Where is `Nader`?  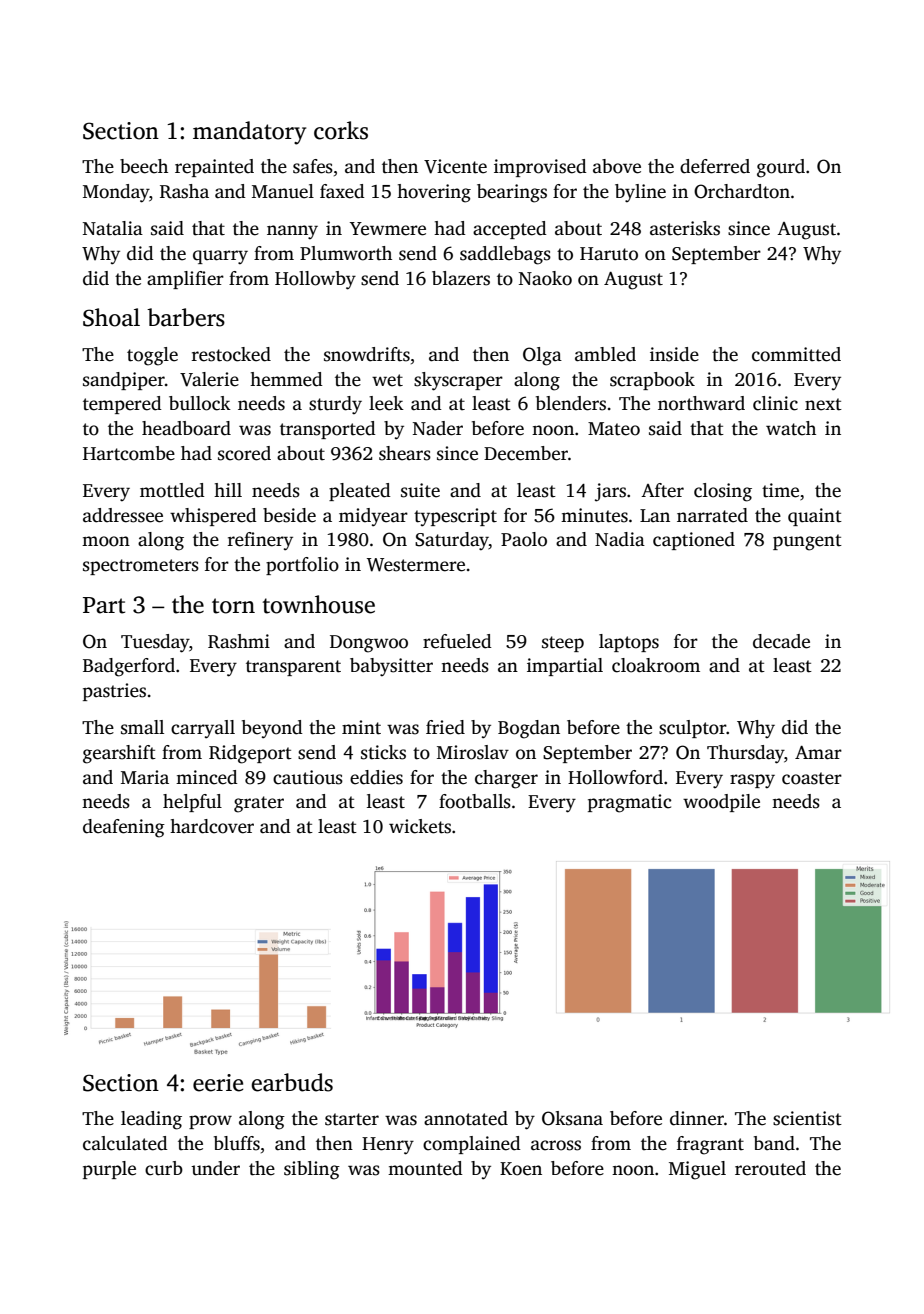 Nader is located at coordinates (438, 428).
